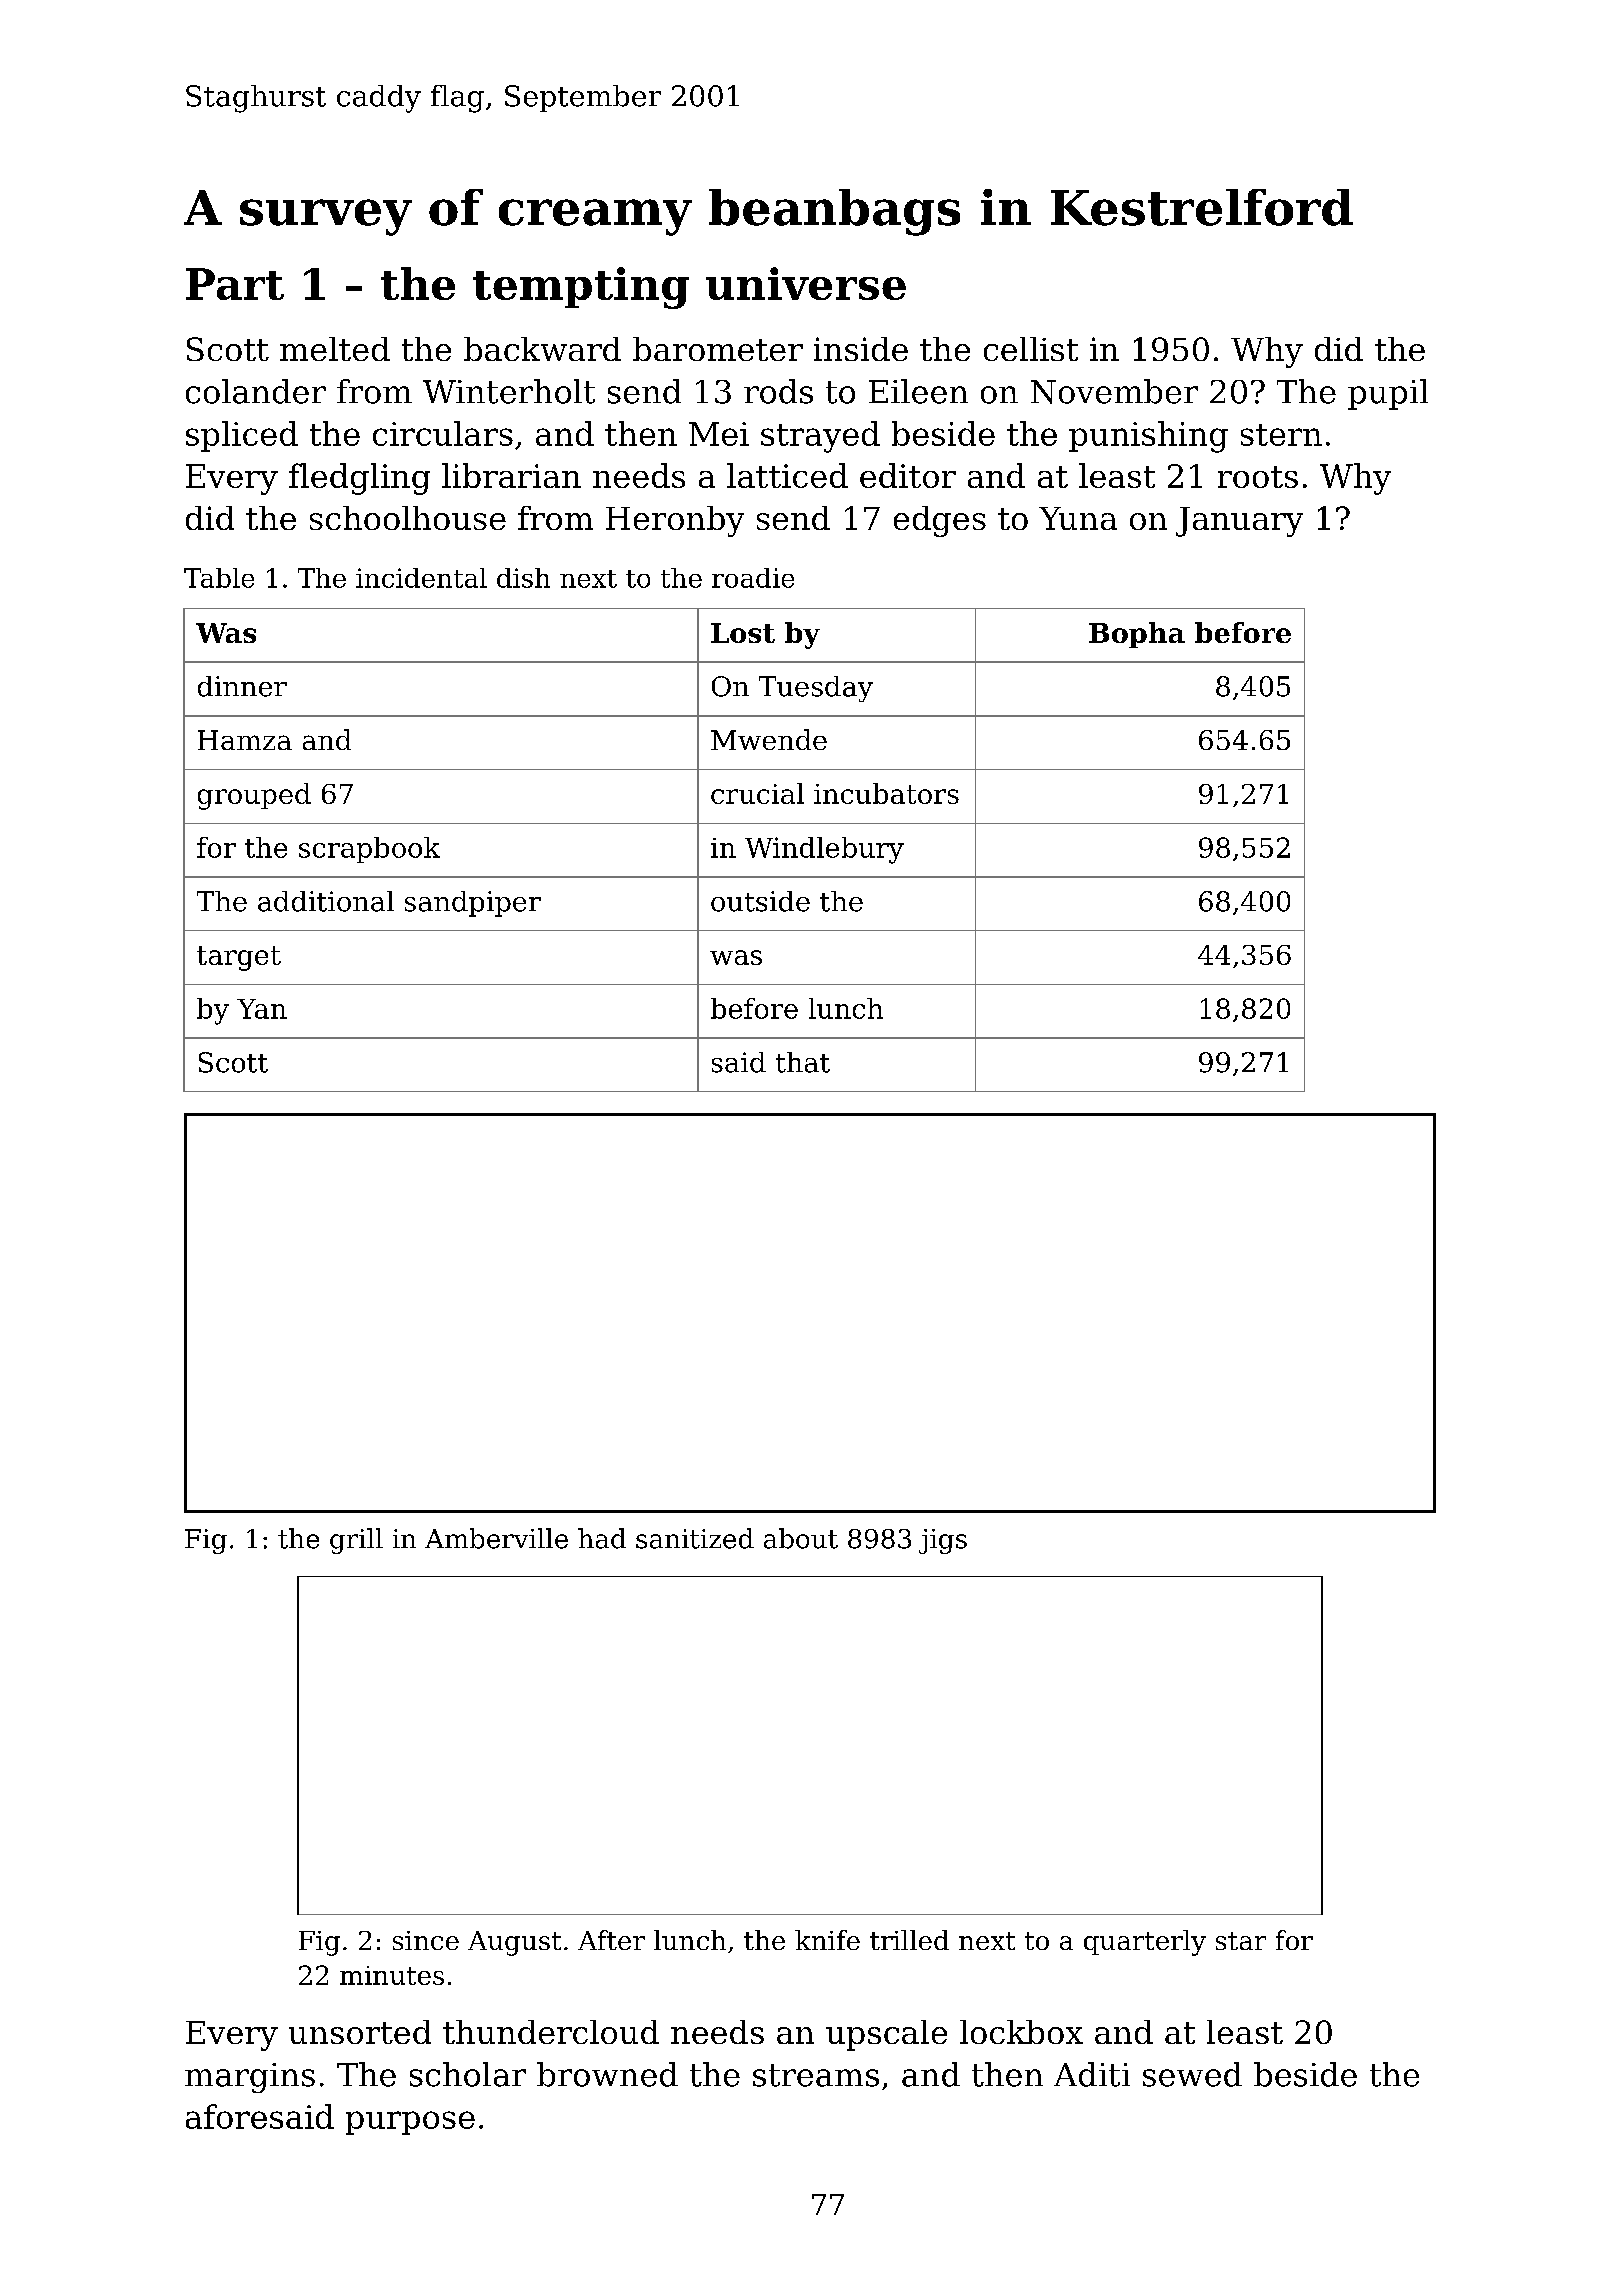 This screenshot has height=2292, width=1620. Describe the element at coordinates (1239, 522) in the screenshot. I see `January` at that location.
